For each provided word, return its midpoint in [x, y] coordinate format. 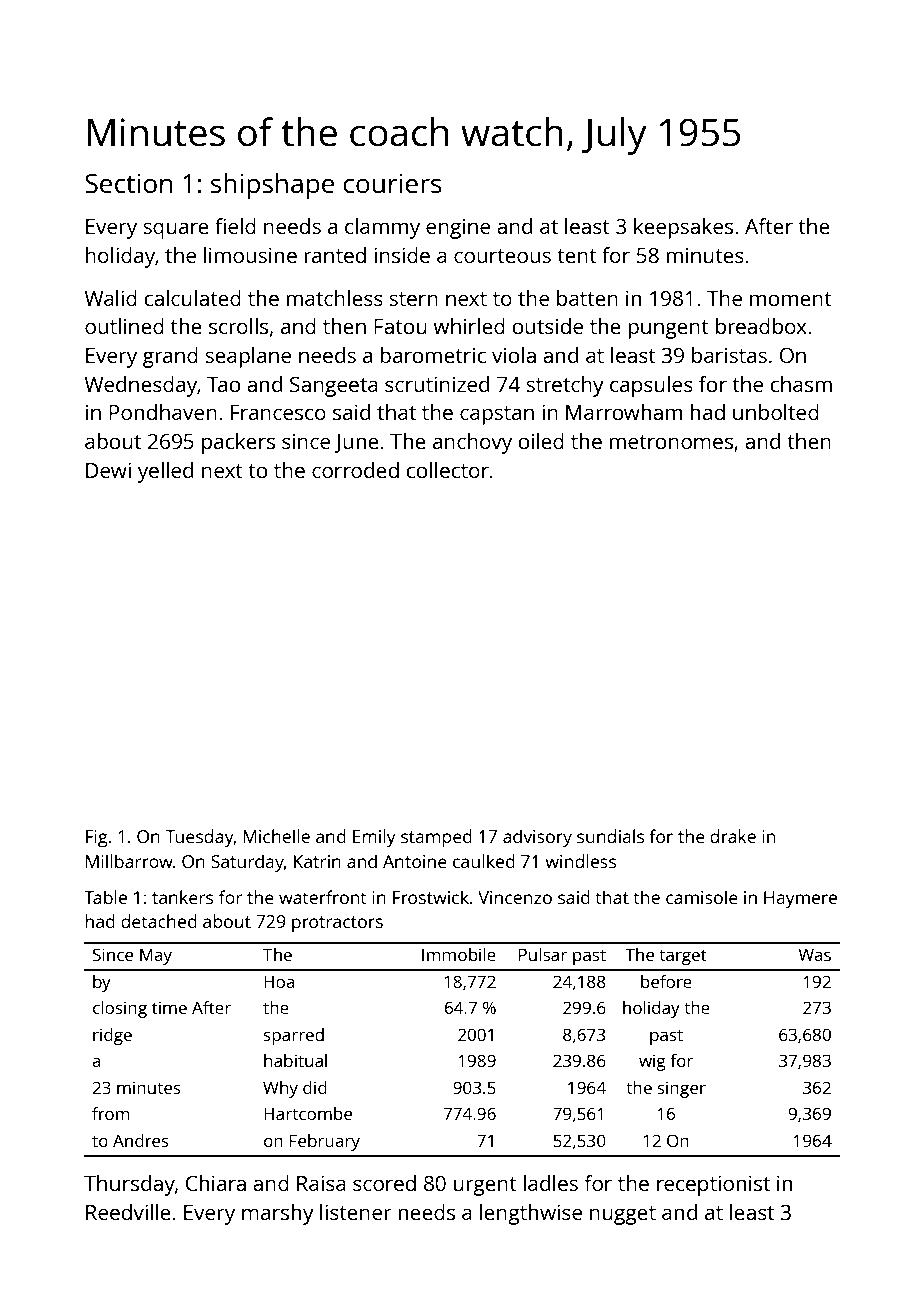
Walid [110, 298]
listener [355, 1212]
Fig [97, 838]
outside [547, 326]
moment [791, 299]
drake [733, 836]
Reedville [128, 1212]
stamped [436, 838]
